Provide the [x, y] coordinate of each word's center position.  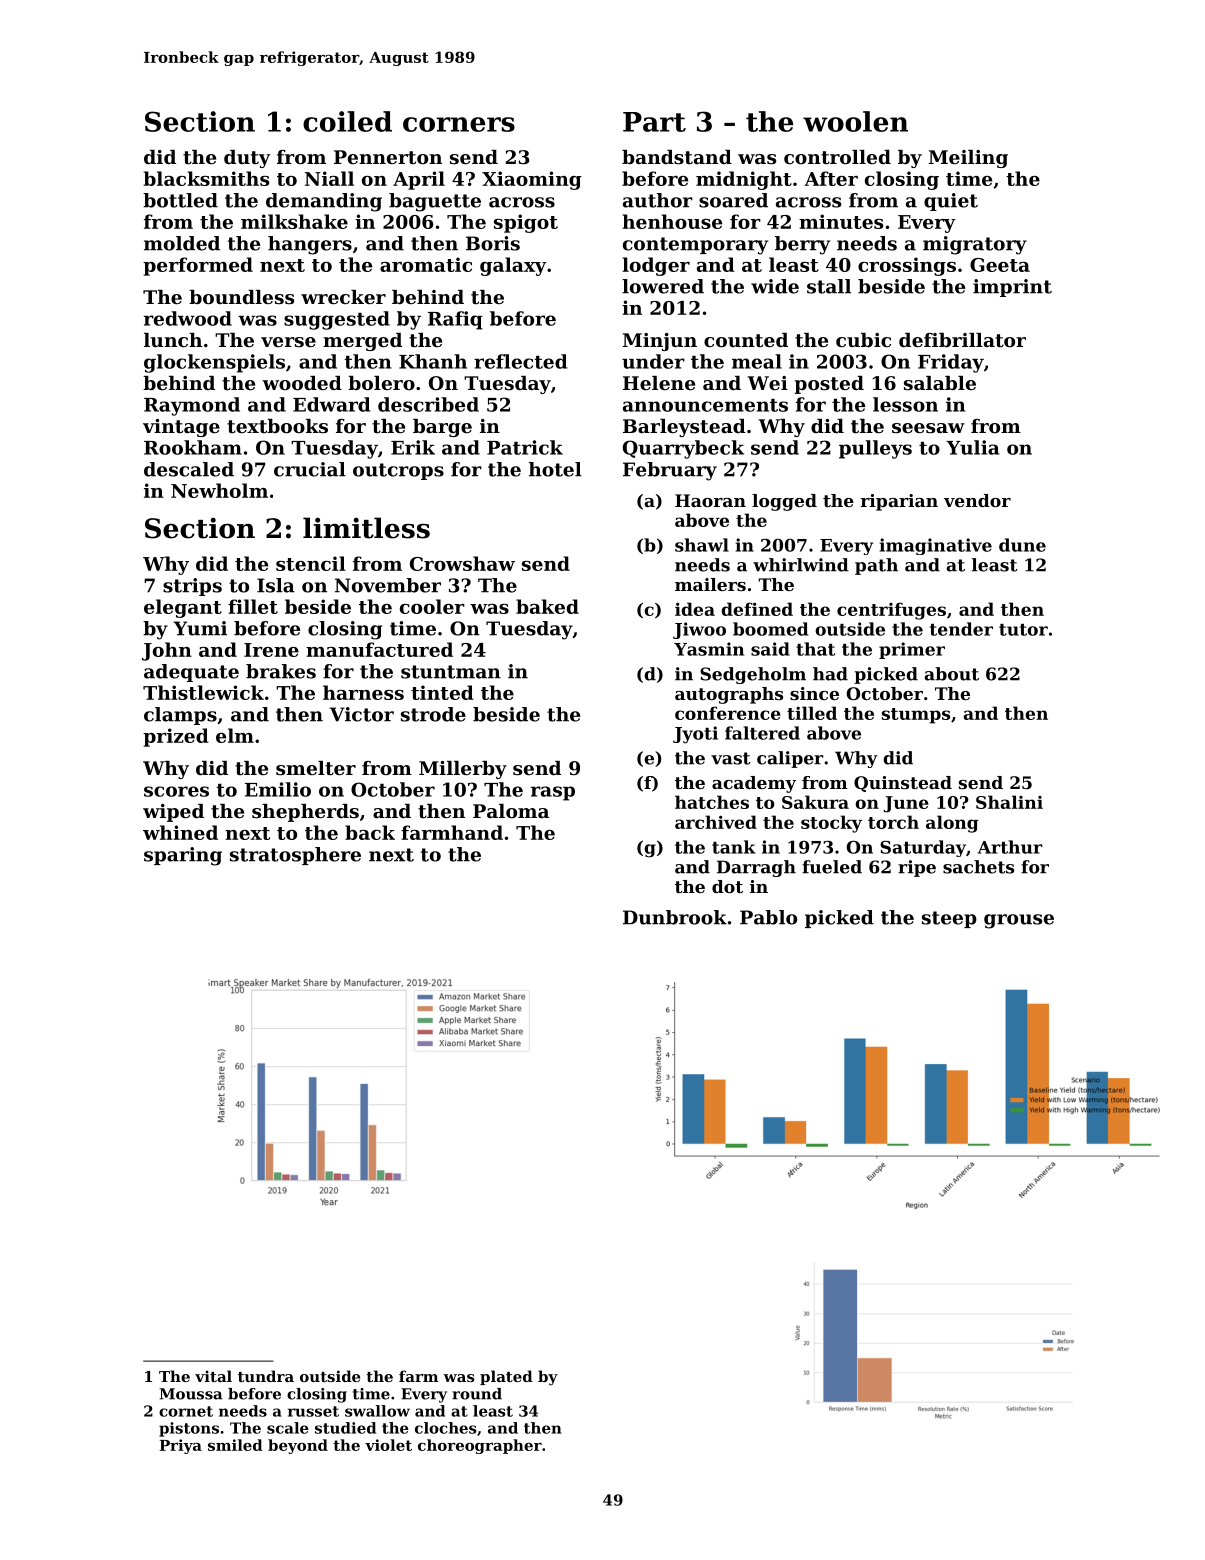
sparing [183, 856]
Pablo [768, 917]
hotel [555, 469]
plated [506, 1377]
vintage [181, 428]
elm [235, 735]
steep [949, 919]
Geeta [1000, 265]
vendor [977, 500]
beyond [298, 1446]
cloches [445, 1428]
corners [459, 124]
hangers [310, 245]
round [477, 1394]
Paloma [511, 811]
